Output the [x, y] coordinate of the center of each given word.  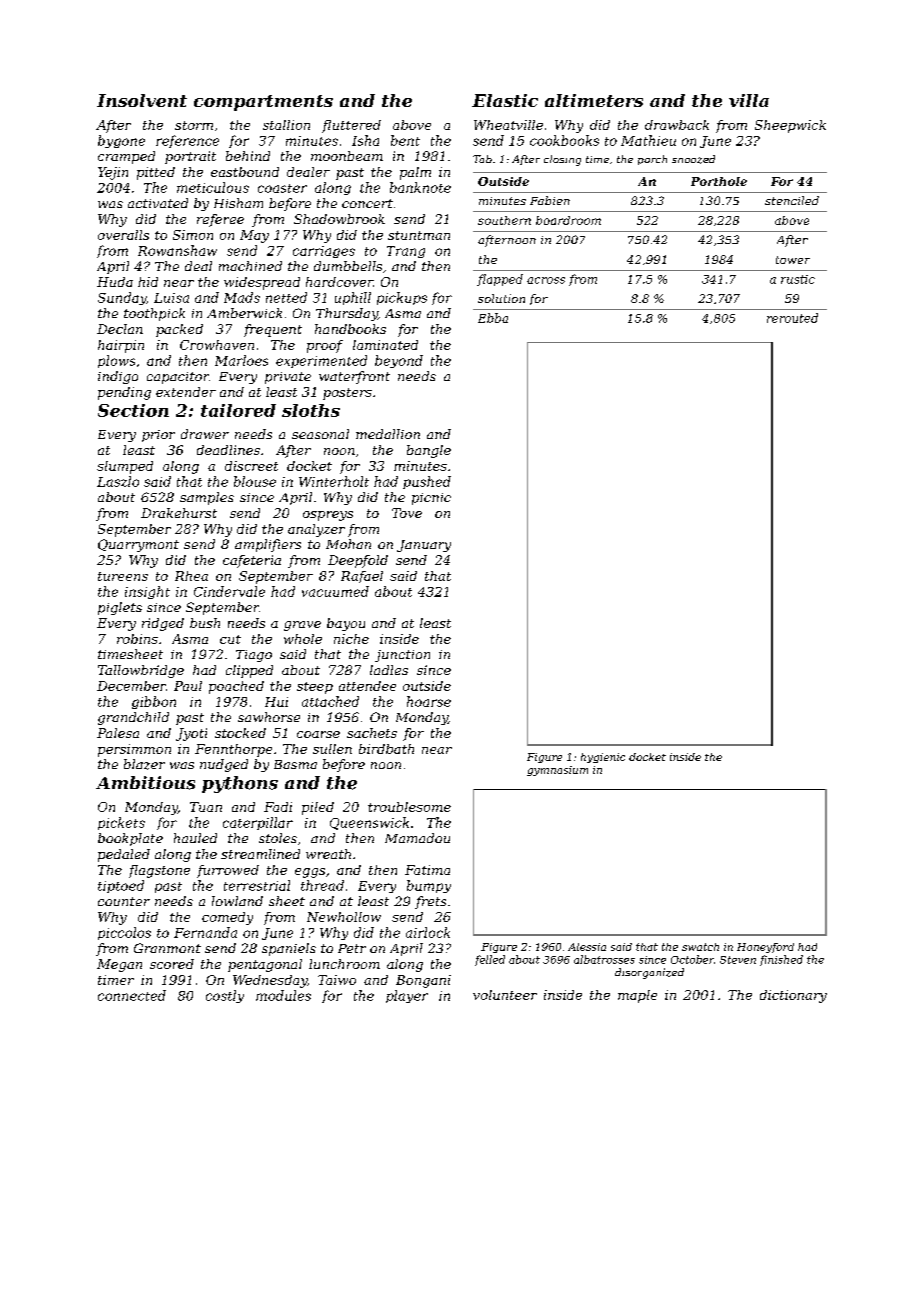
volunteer [505, 995]
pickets [121, 823]
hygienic [603, 758]
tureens [123, 576]
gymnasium [557, 771]
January [424, 546]
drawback [677, 125]
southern [504, 220]
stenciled [792, 200]
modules [283, 995]
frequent [273, 330]
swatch [700, 947]
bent [405, 140]
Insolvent [142, 100]
